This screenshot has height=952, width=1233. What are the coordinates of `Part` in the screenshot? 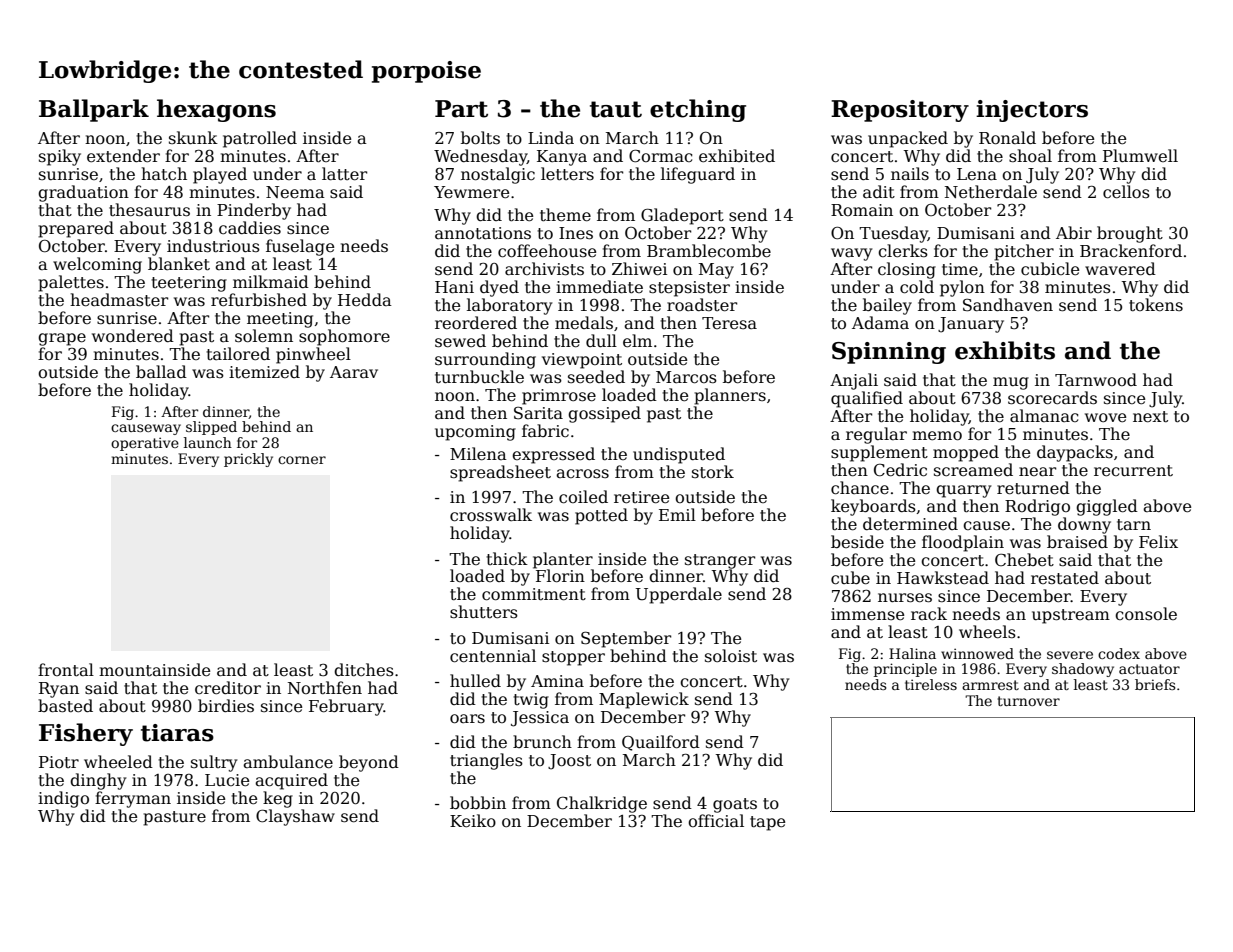 It's located at (461, 109).
